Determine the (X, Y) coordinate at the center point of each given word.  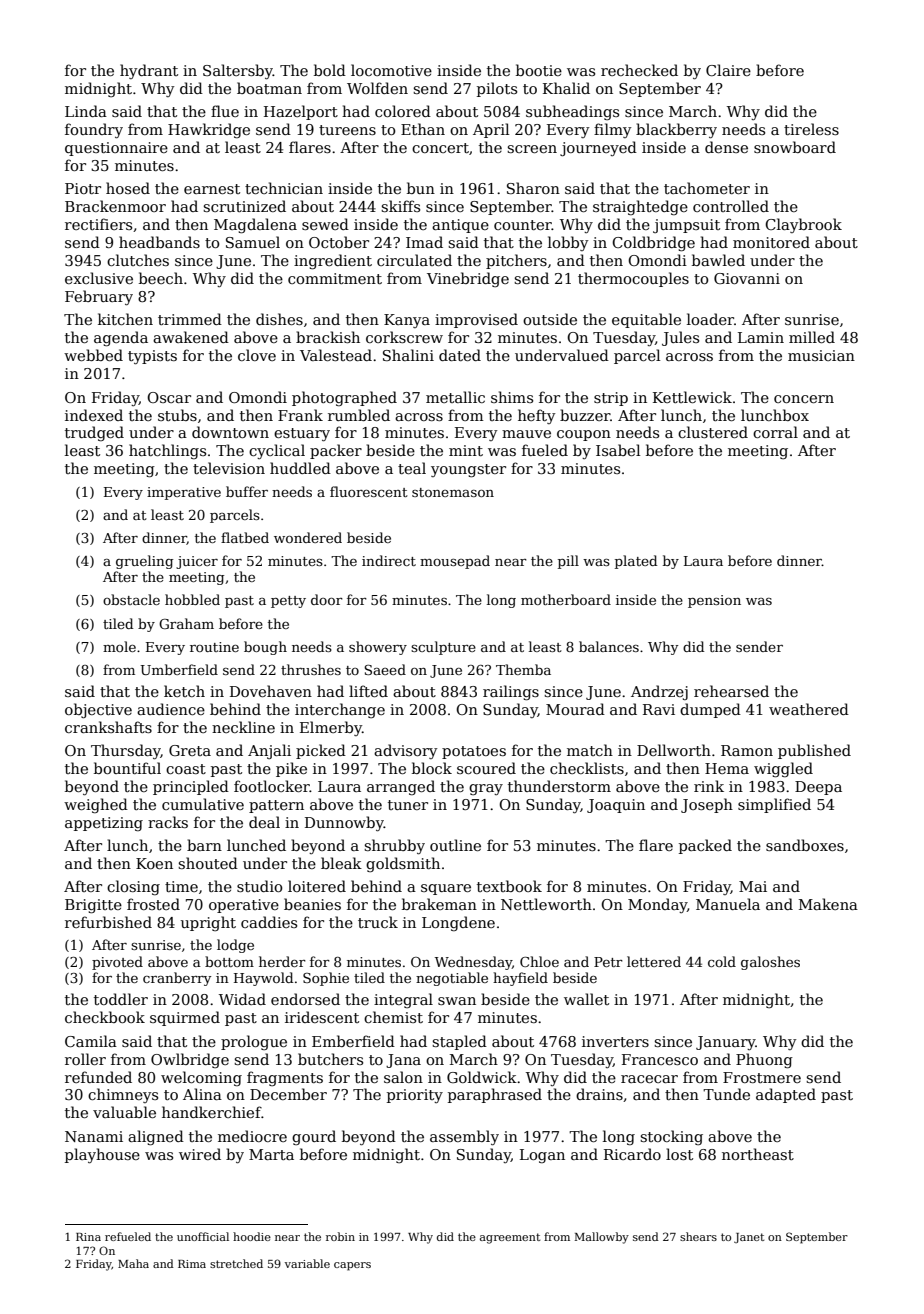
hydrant (149, 71)
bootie (539, 70)
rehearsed (731, 691)
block (432, 768)
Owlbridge (190, 1060)
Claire (728, 70)
